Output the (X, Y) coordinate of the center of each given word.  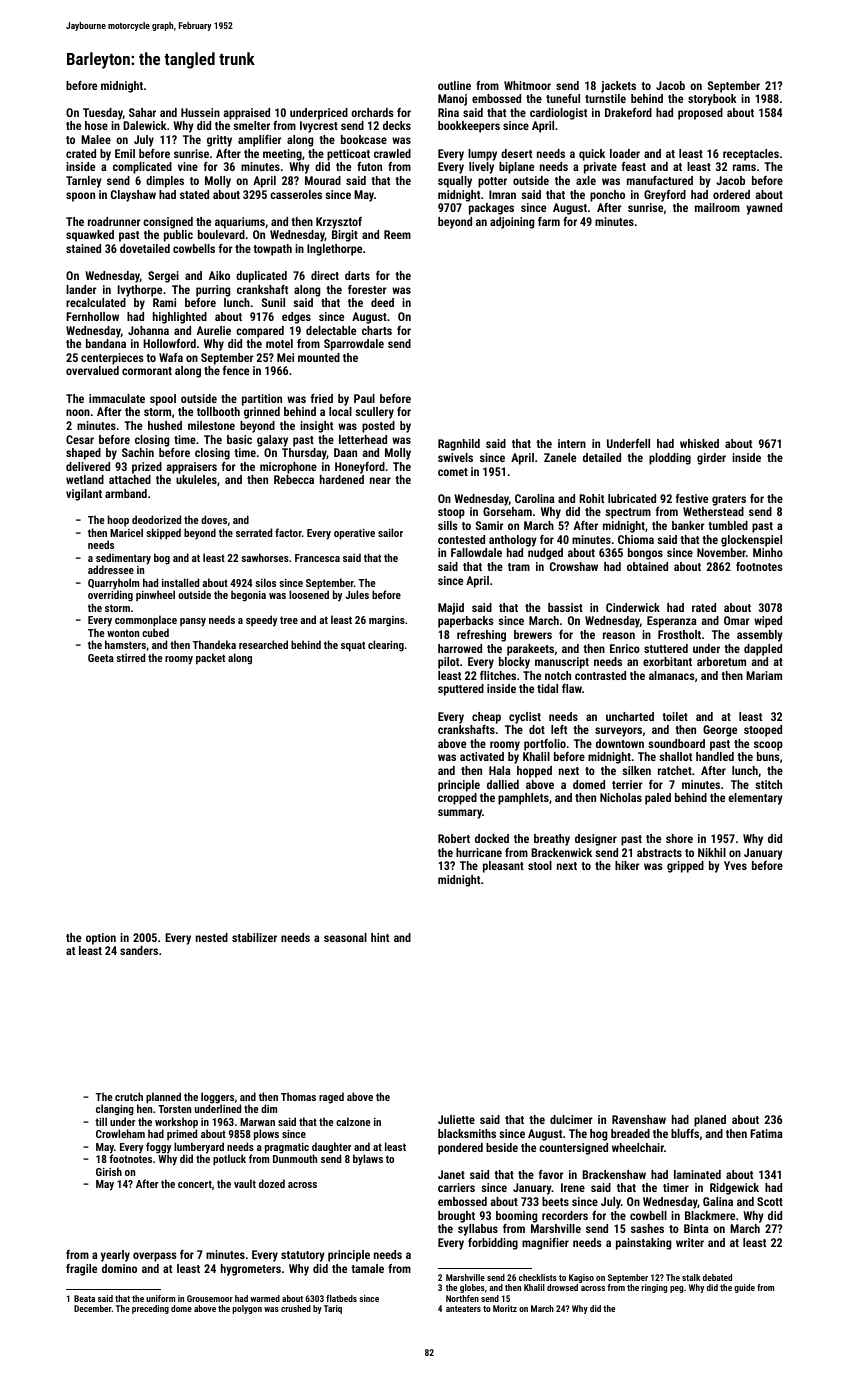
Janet (451, 1174)
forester (367, 289)
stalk (691, 1277)
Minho (768, 552)
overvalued (92, 370)
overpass (155, 1257)
